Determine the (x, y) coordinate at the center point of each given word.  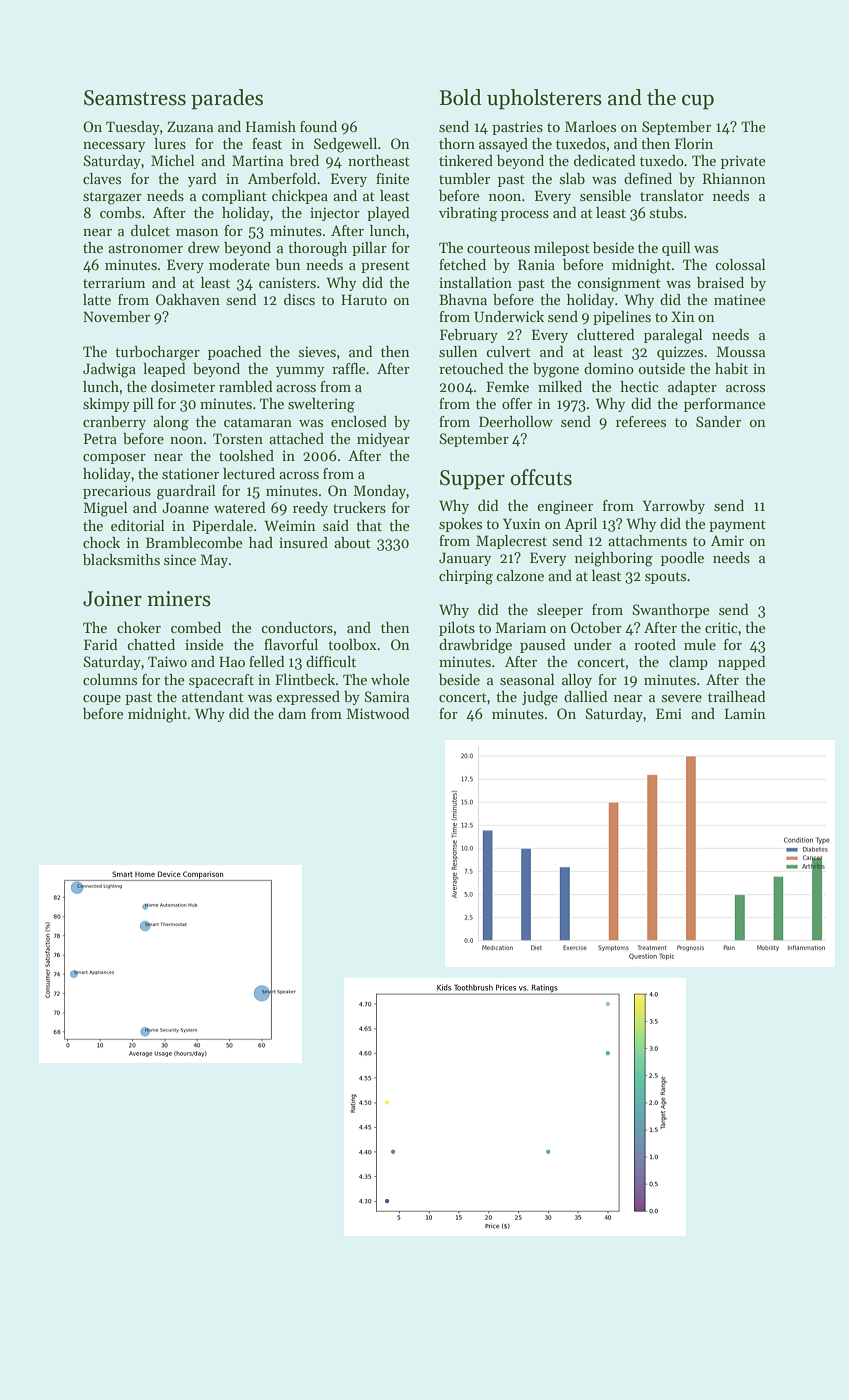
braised (720, 282)
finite (393, 178)
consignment (619, 284)
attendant (213, 696)
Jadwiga (109, 370)
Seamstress (135, 98)
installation (475, 282)
